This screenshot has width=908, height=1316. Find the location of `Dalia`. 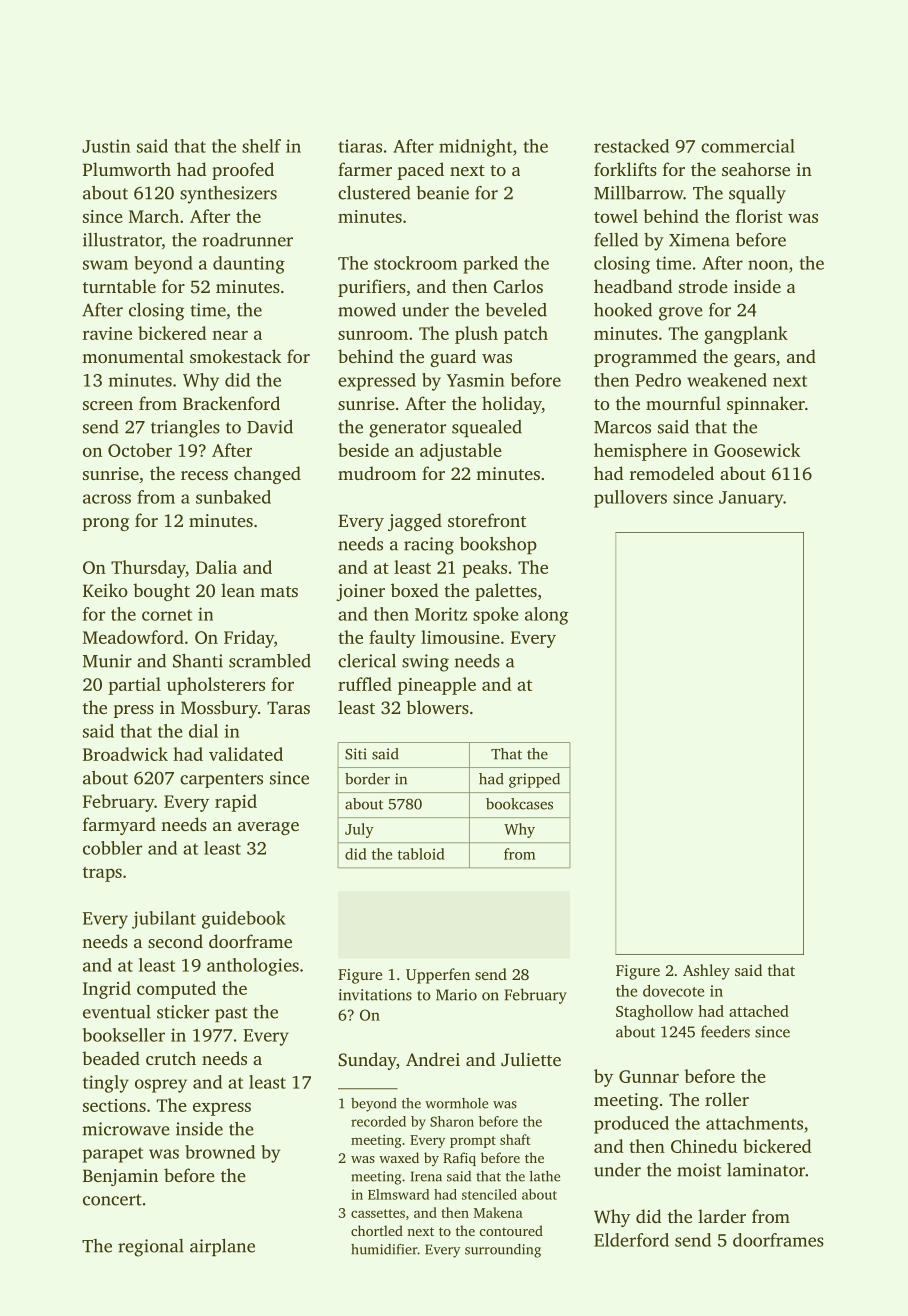

Dalia is located at coordinates (216, 567).
